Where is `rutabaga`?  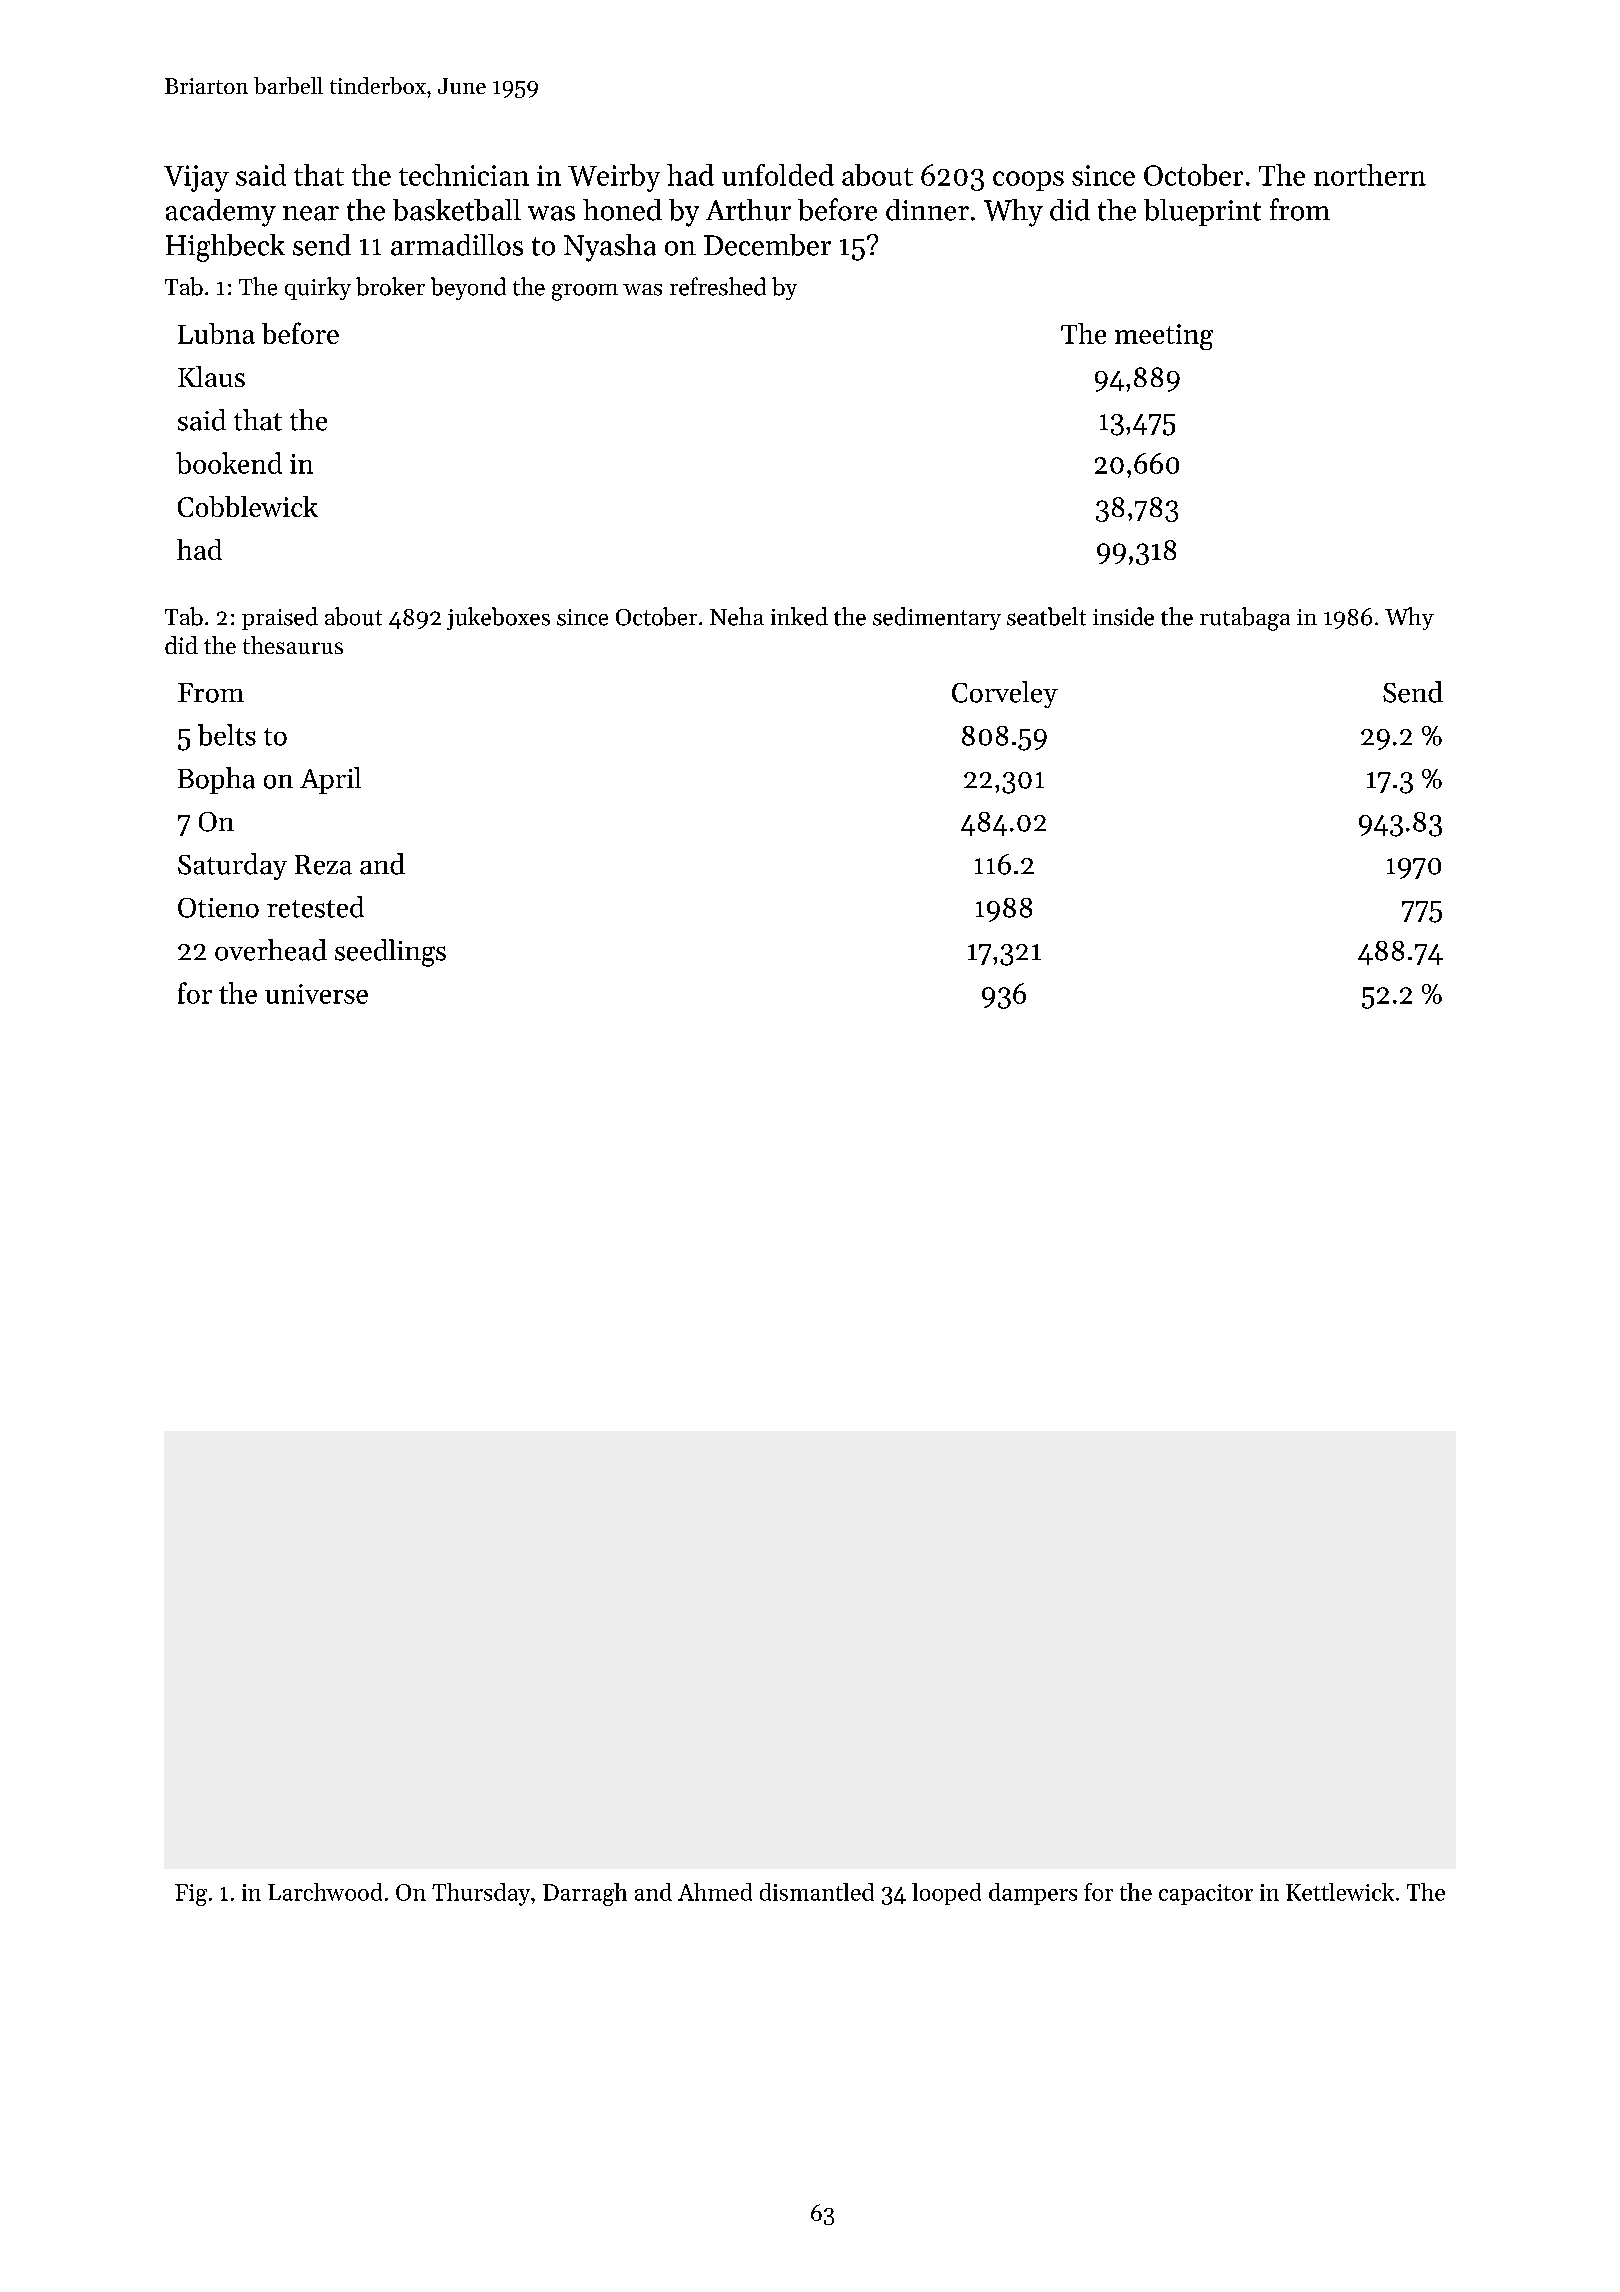 rutabaga is located at coordinates (1245, 619).
